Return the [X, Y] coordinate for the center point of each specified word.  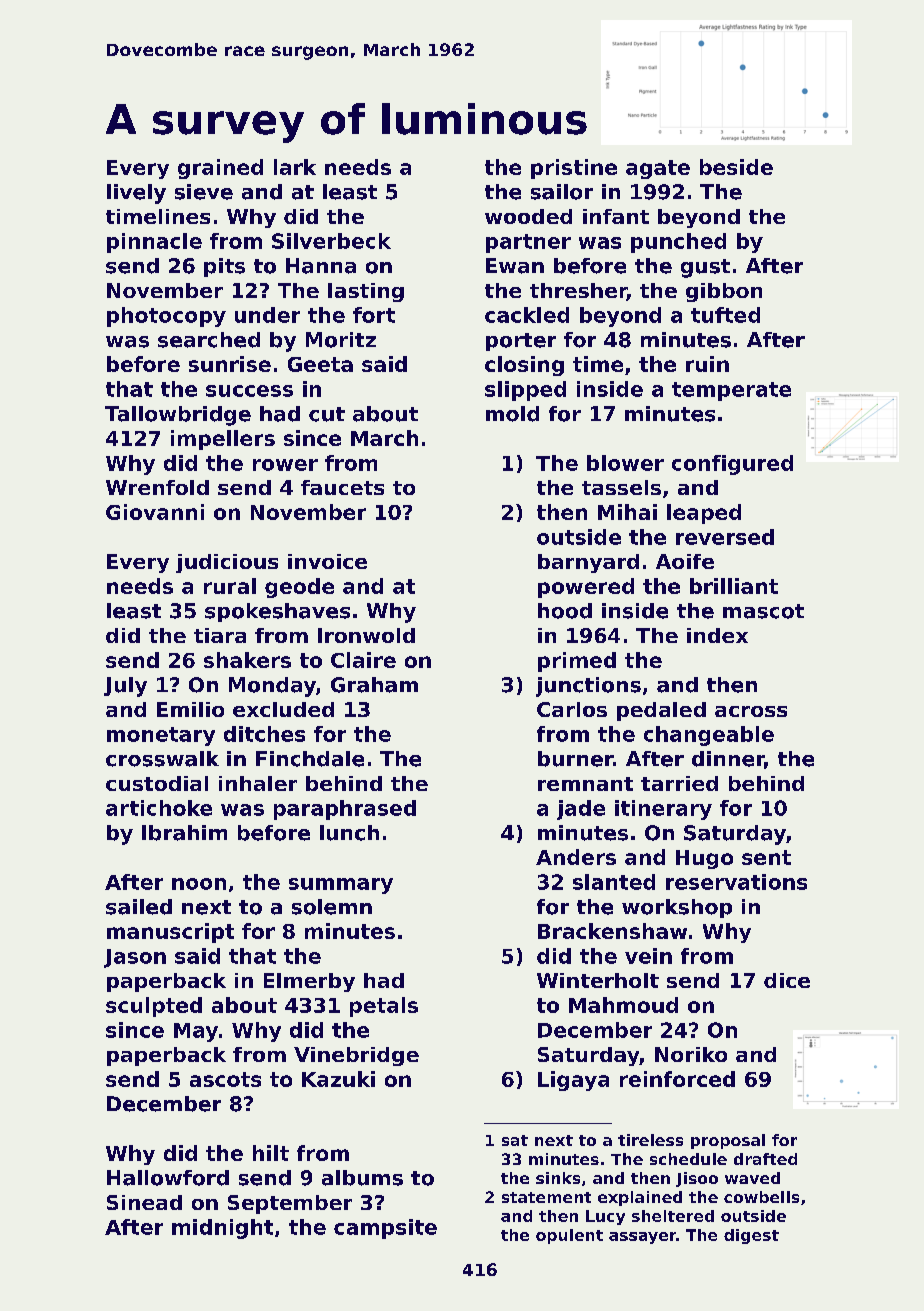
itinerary [663, 810]
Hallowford [168, 1178]
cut [327, 414]
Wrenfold [157, 487]
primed [577, 662]
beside [736, 167]
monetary [161, 736]
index [717, 635]
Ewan [515, 266]
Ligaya [573, 1081]
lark [295, 167]
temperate [731, 391]
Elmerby [309, 982]
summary [341, 886]
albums [362, 1178]
